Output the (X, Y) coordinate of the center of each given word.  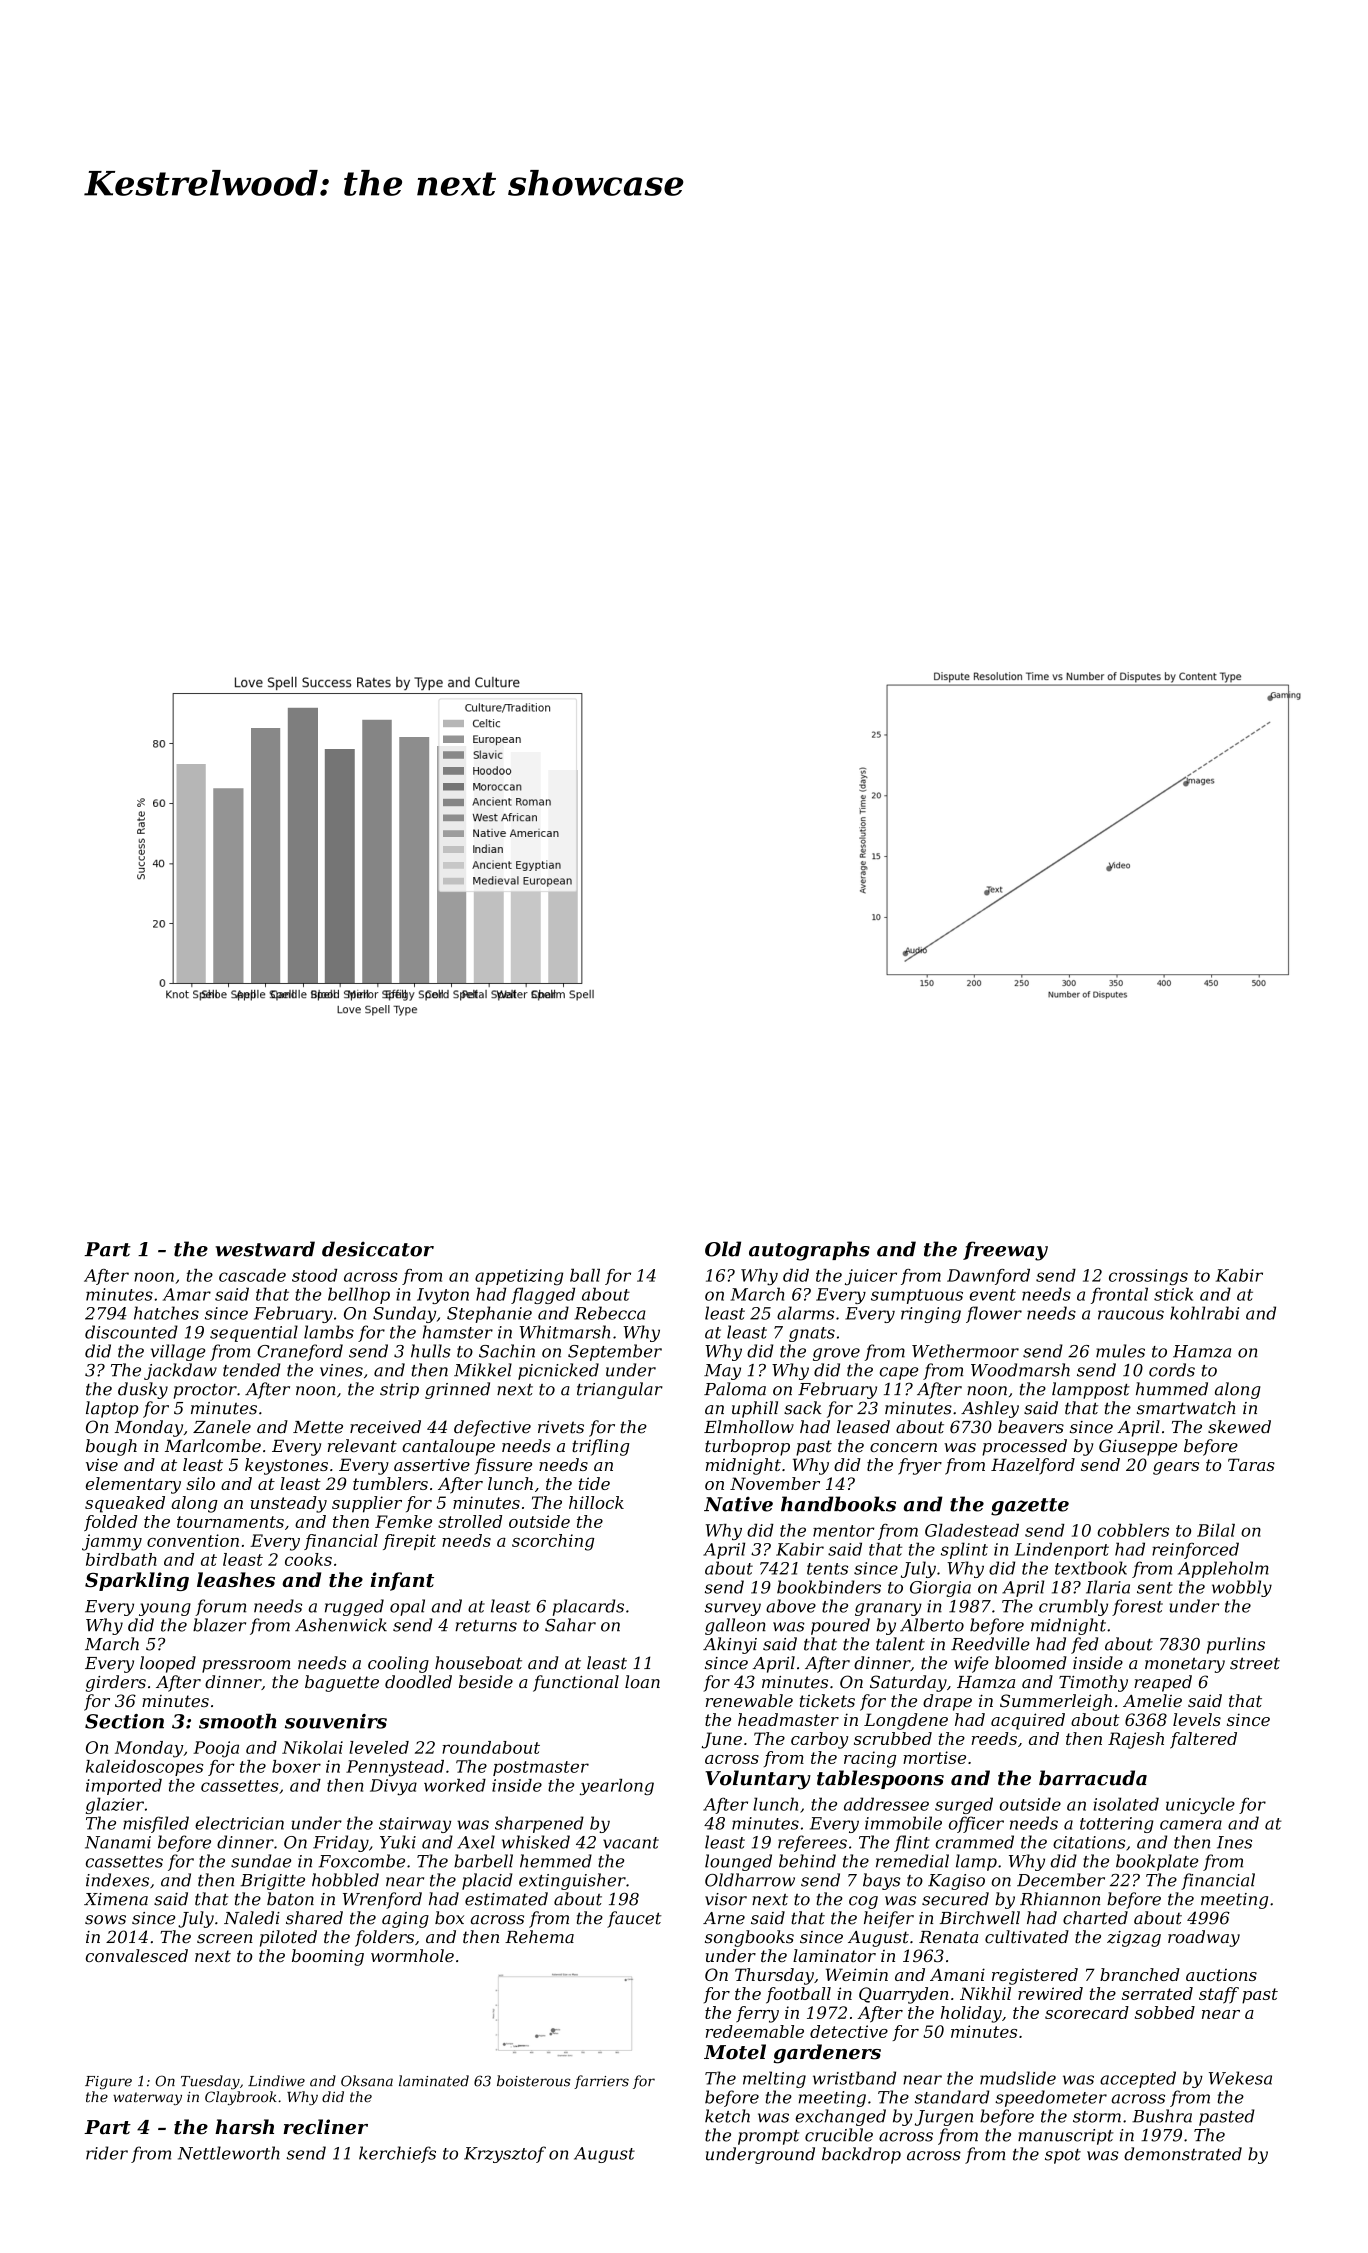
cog (863, 1902)
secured (955, 1899)
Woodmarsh (1020, 1370)
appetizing (519, 1277)
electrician (239, 1823)
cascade (252, 1275)
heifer (889, 1919)
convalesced (137, 1955)
